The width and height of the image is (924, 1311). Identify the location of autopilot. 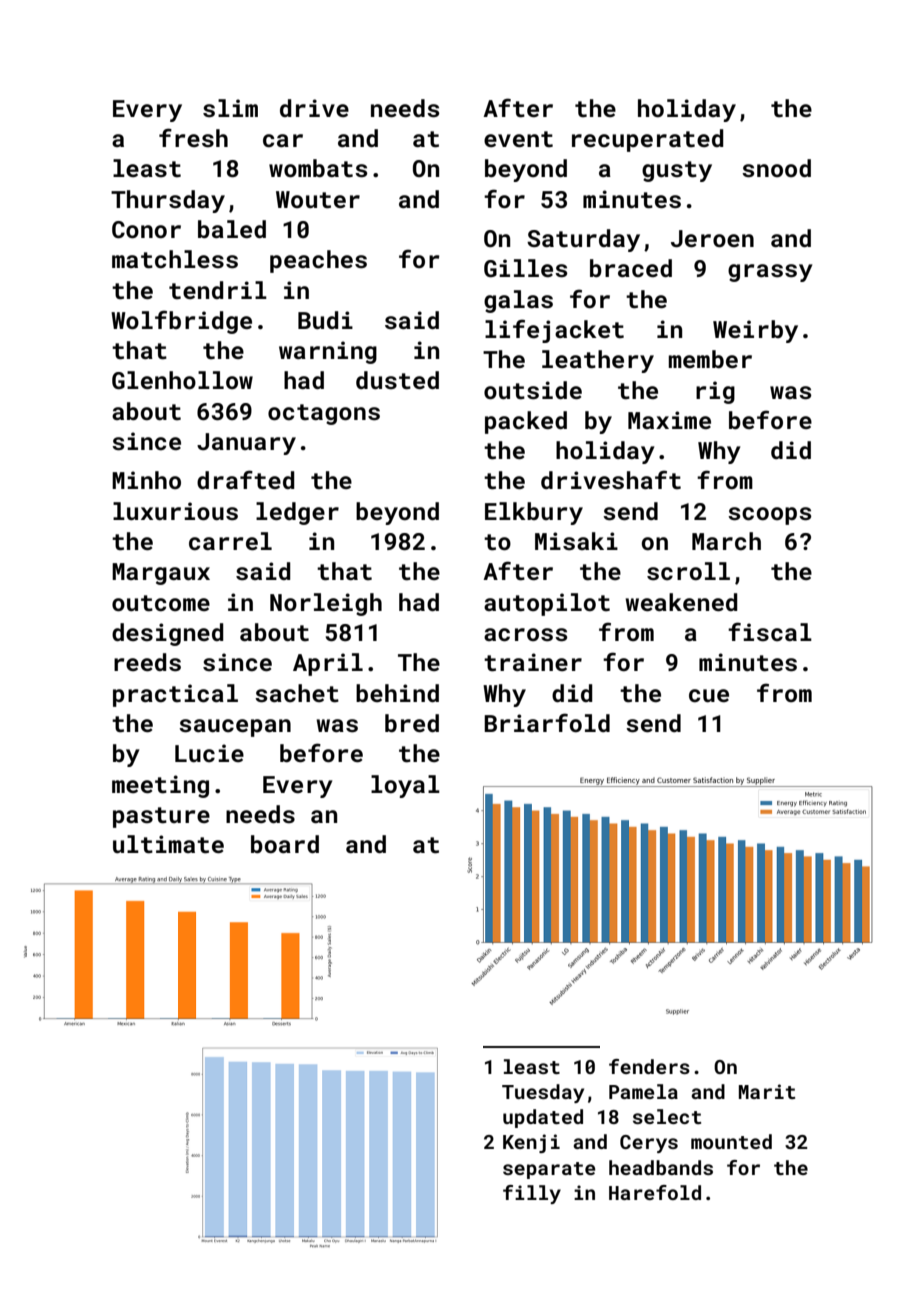
(547, 604).
